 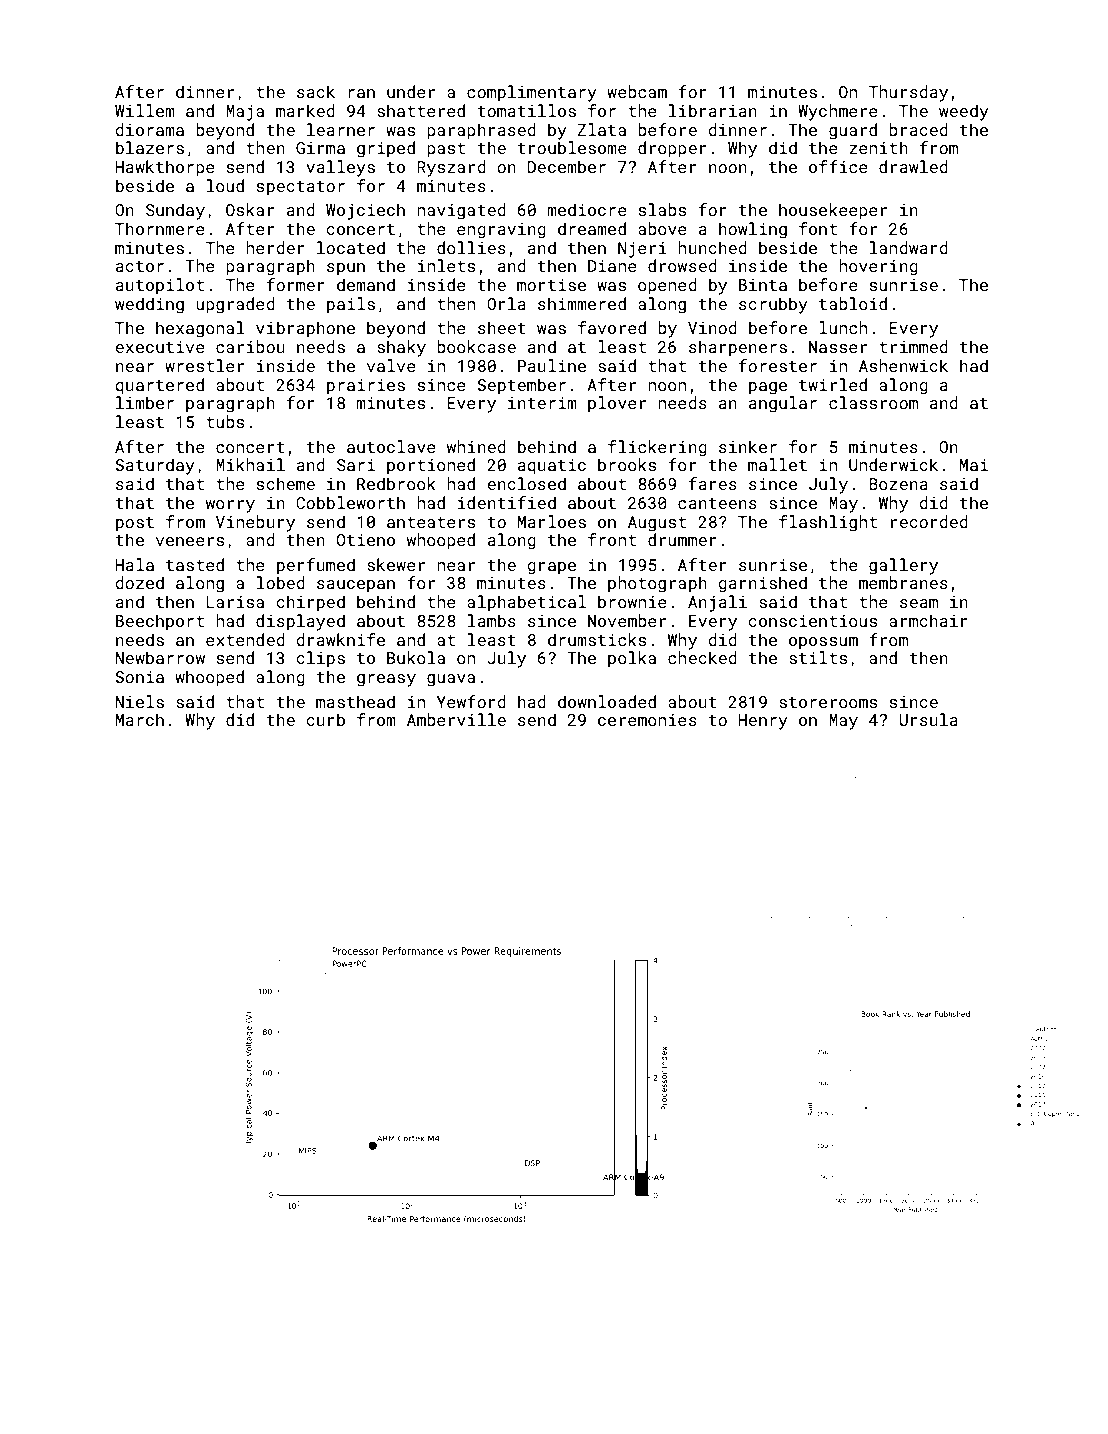 What do you see at coordinates (572, 147) in the image?
I see `troublesome` at bounding box center [572, 147].
